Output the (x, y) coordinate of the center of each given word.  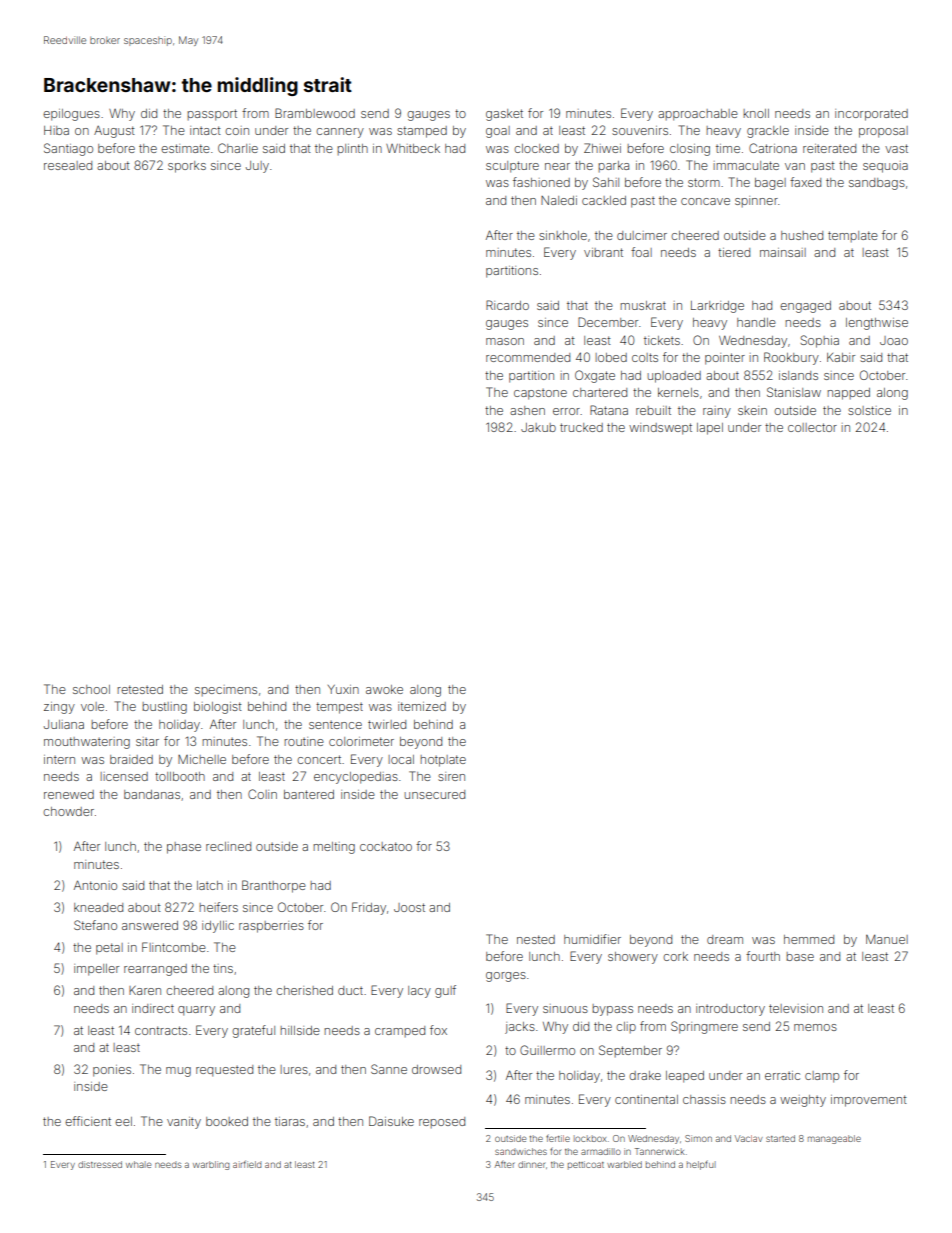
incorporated (871, 115)
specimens (226, 690)
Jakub (538, 427)
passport (212, 115)
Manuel (887, 939)
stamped (422, 132)
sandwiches (521, 1151)
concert (319, 759)
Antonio (95, 885)
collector (812, 427)
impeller (96, 970)
